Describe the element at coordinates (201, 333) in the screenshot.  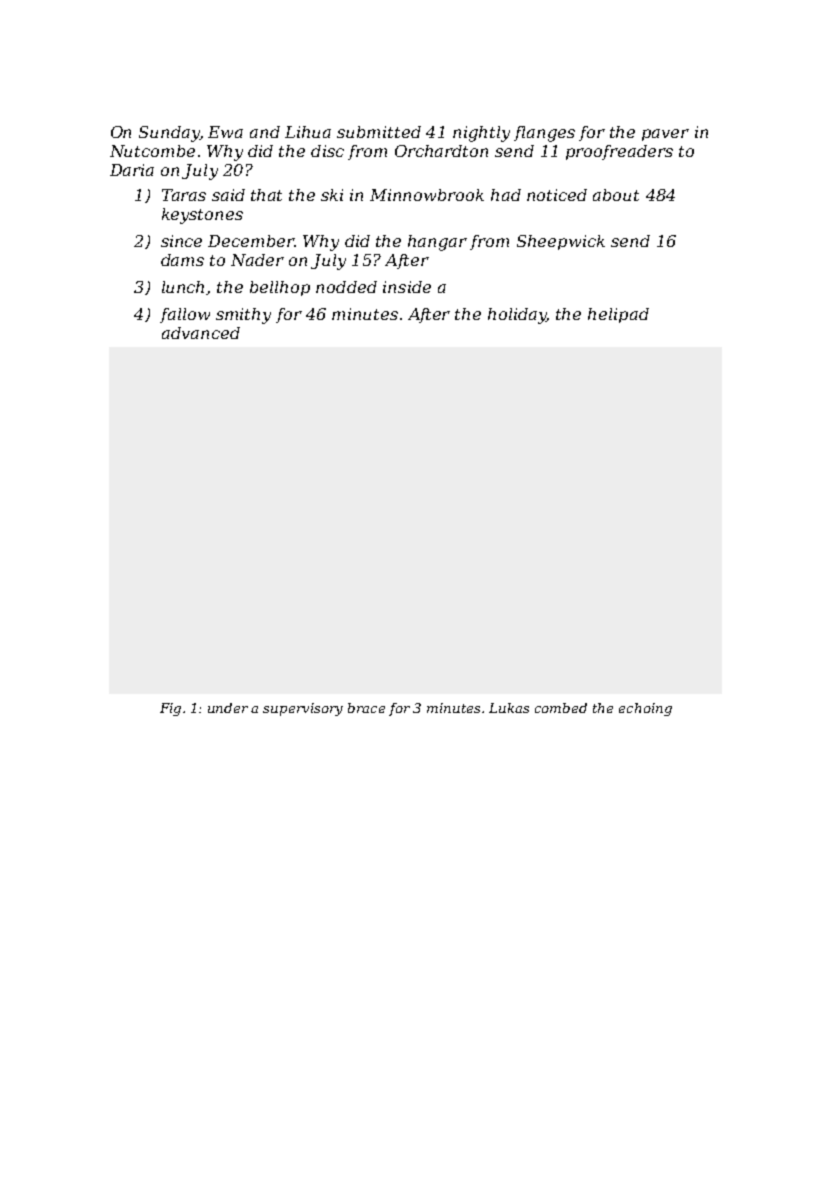
I see `advanced` at that location.
